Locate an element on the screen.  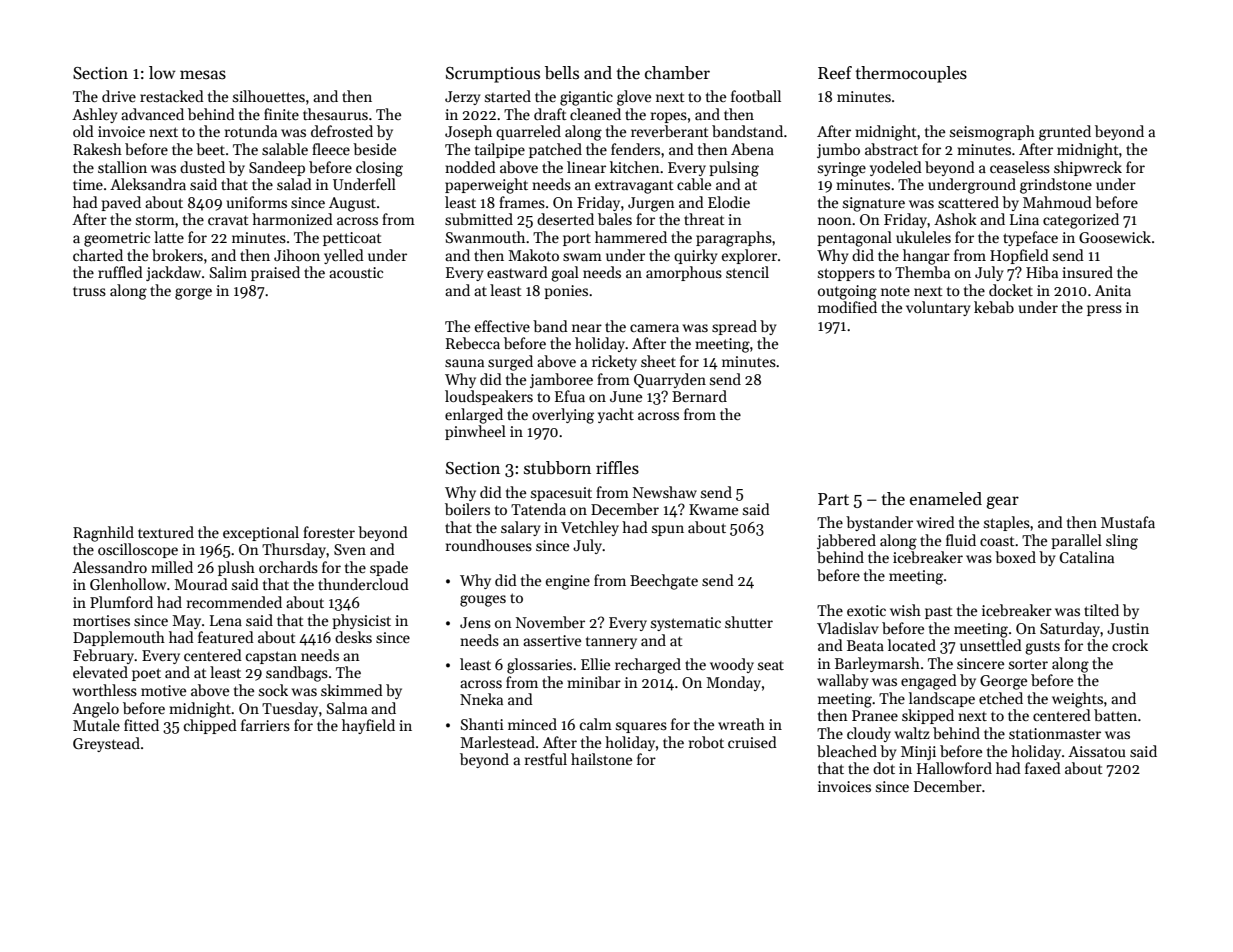
quarreled is located at coordinates (528, 132).
